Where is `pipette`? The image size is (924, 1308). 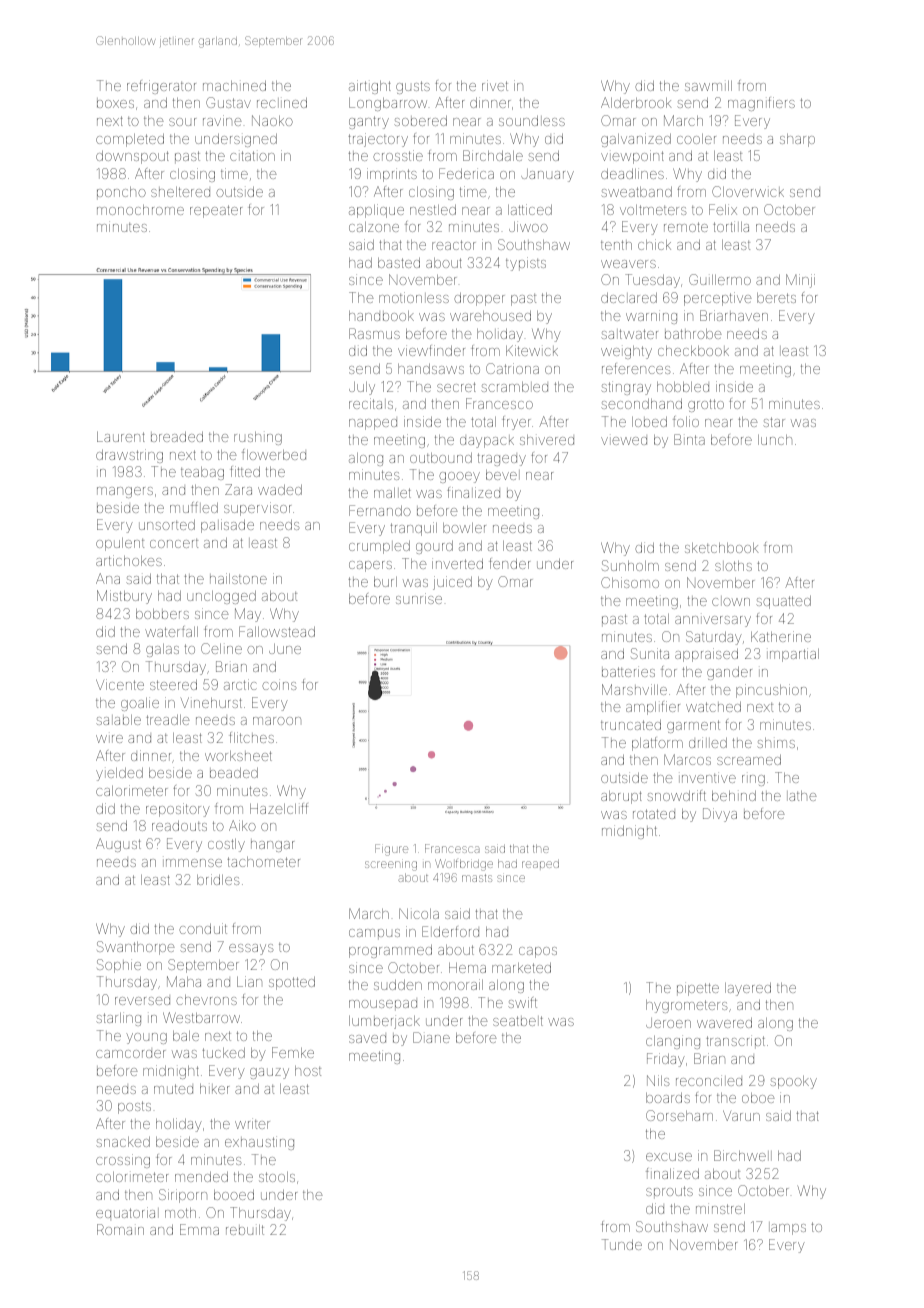
pipette is located at coordinates (698, 989).
